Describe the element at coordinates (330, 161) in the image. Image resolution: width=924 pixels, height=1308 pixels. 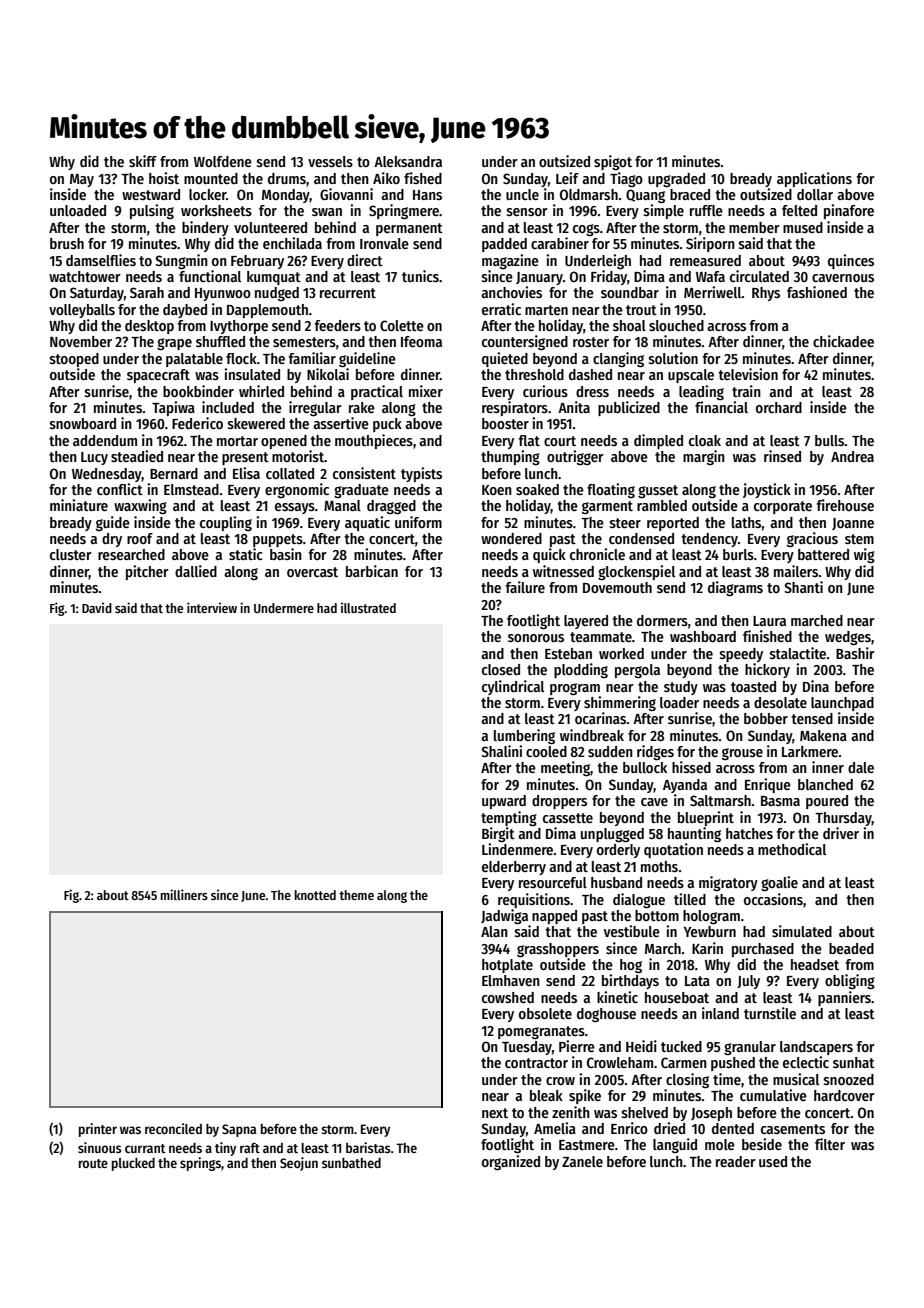
I see `vessels` at that location.
